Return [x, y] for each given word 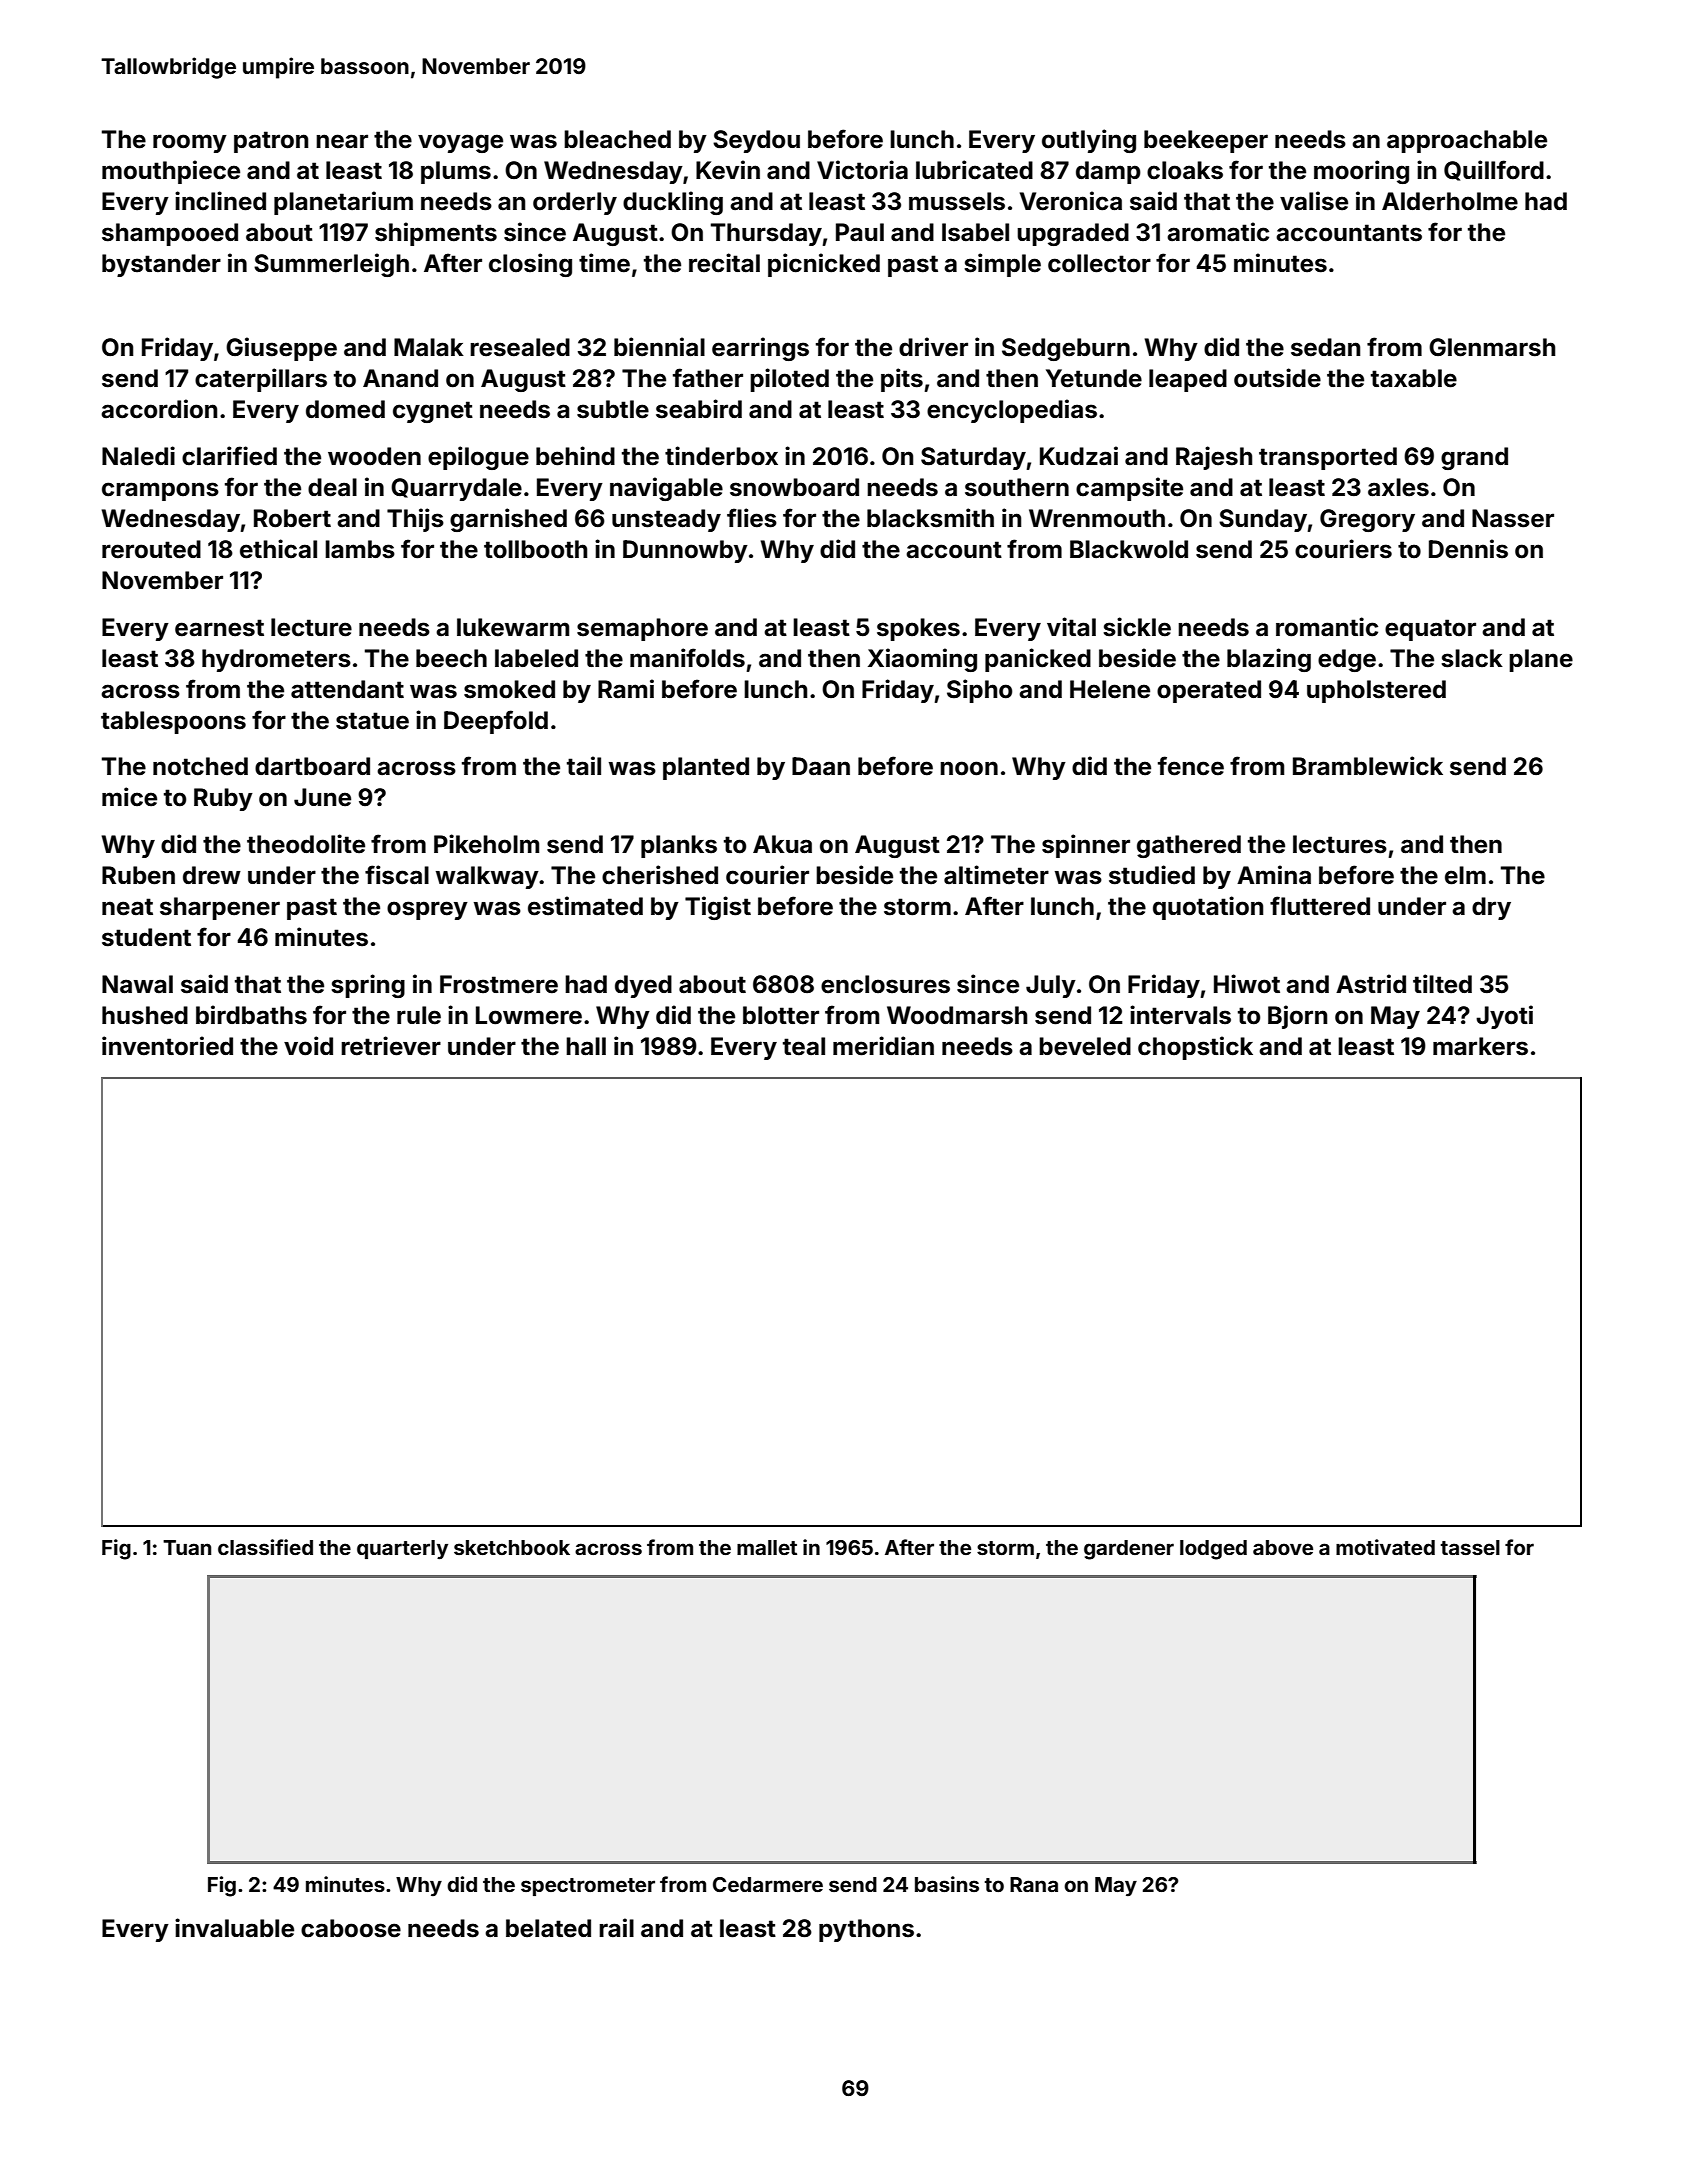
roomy [190, 143]
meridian [883, 1046]
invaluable [234, 1928]
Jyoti [1504, 1017]
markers [1480, 1046]
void [308, 1046]
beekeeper [1206, 141]
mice [129, 797]
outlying [1089, 141]
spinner [1086, 846]
